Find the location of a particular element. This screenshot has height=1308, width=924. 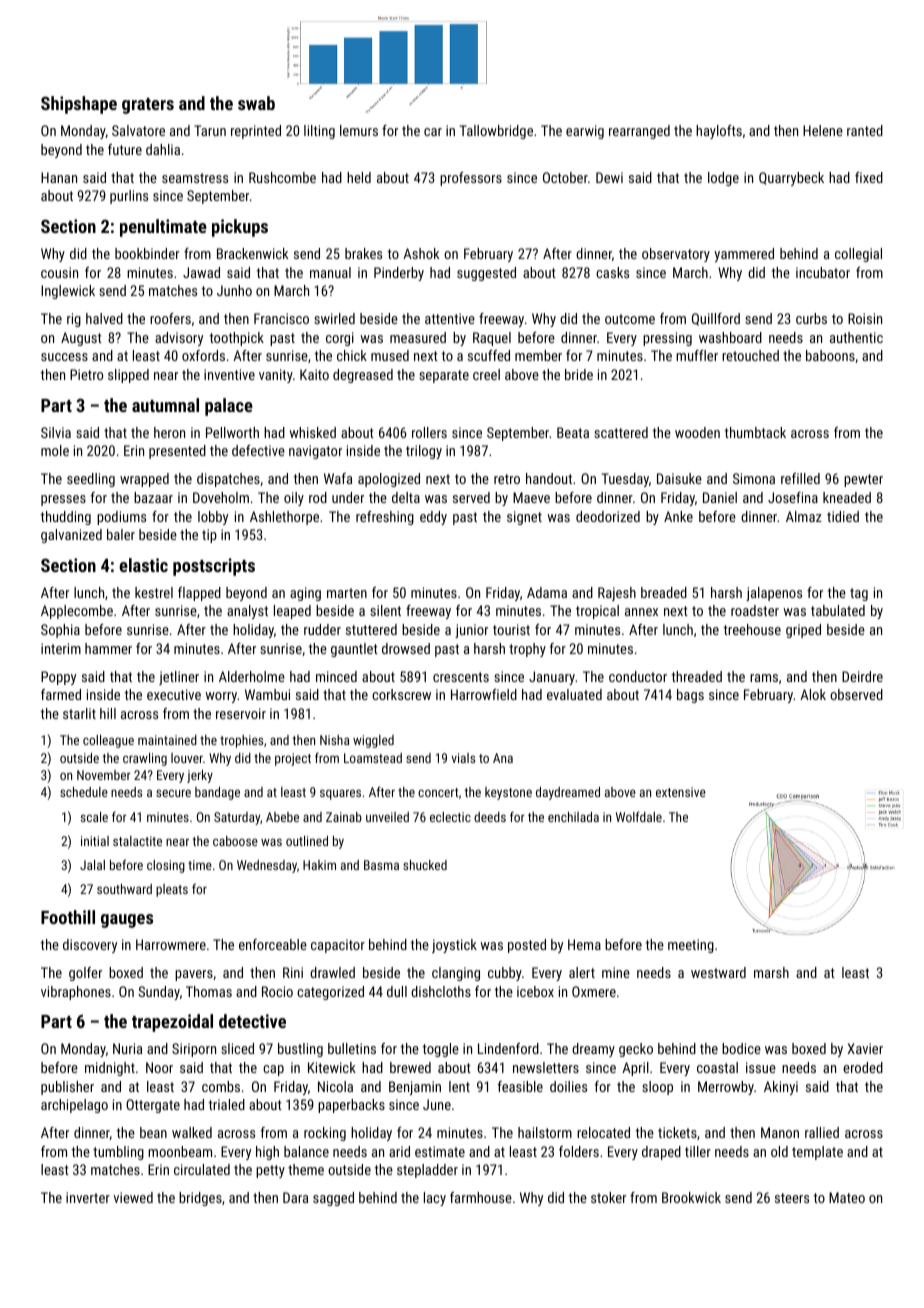

postscripts is located at coordinates (214, 567).
